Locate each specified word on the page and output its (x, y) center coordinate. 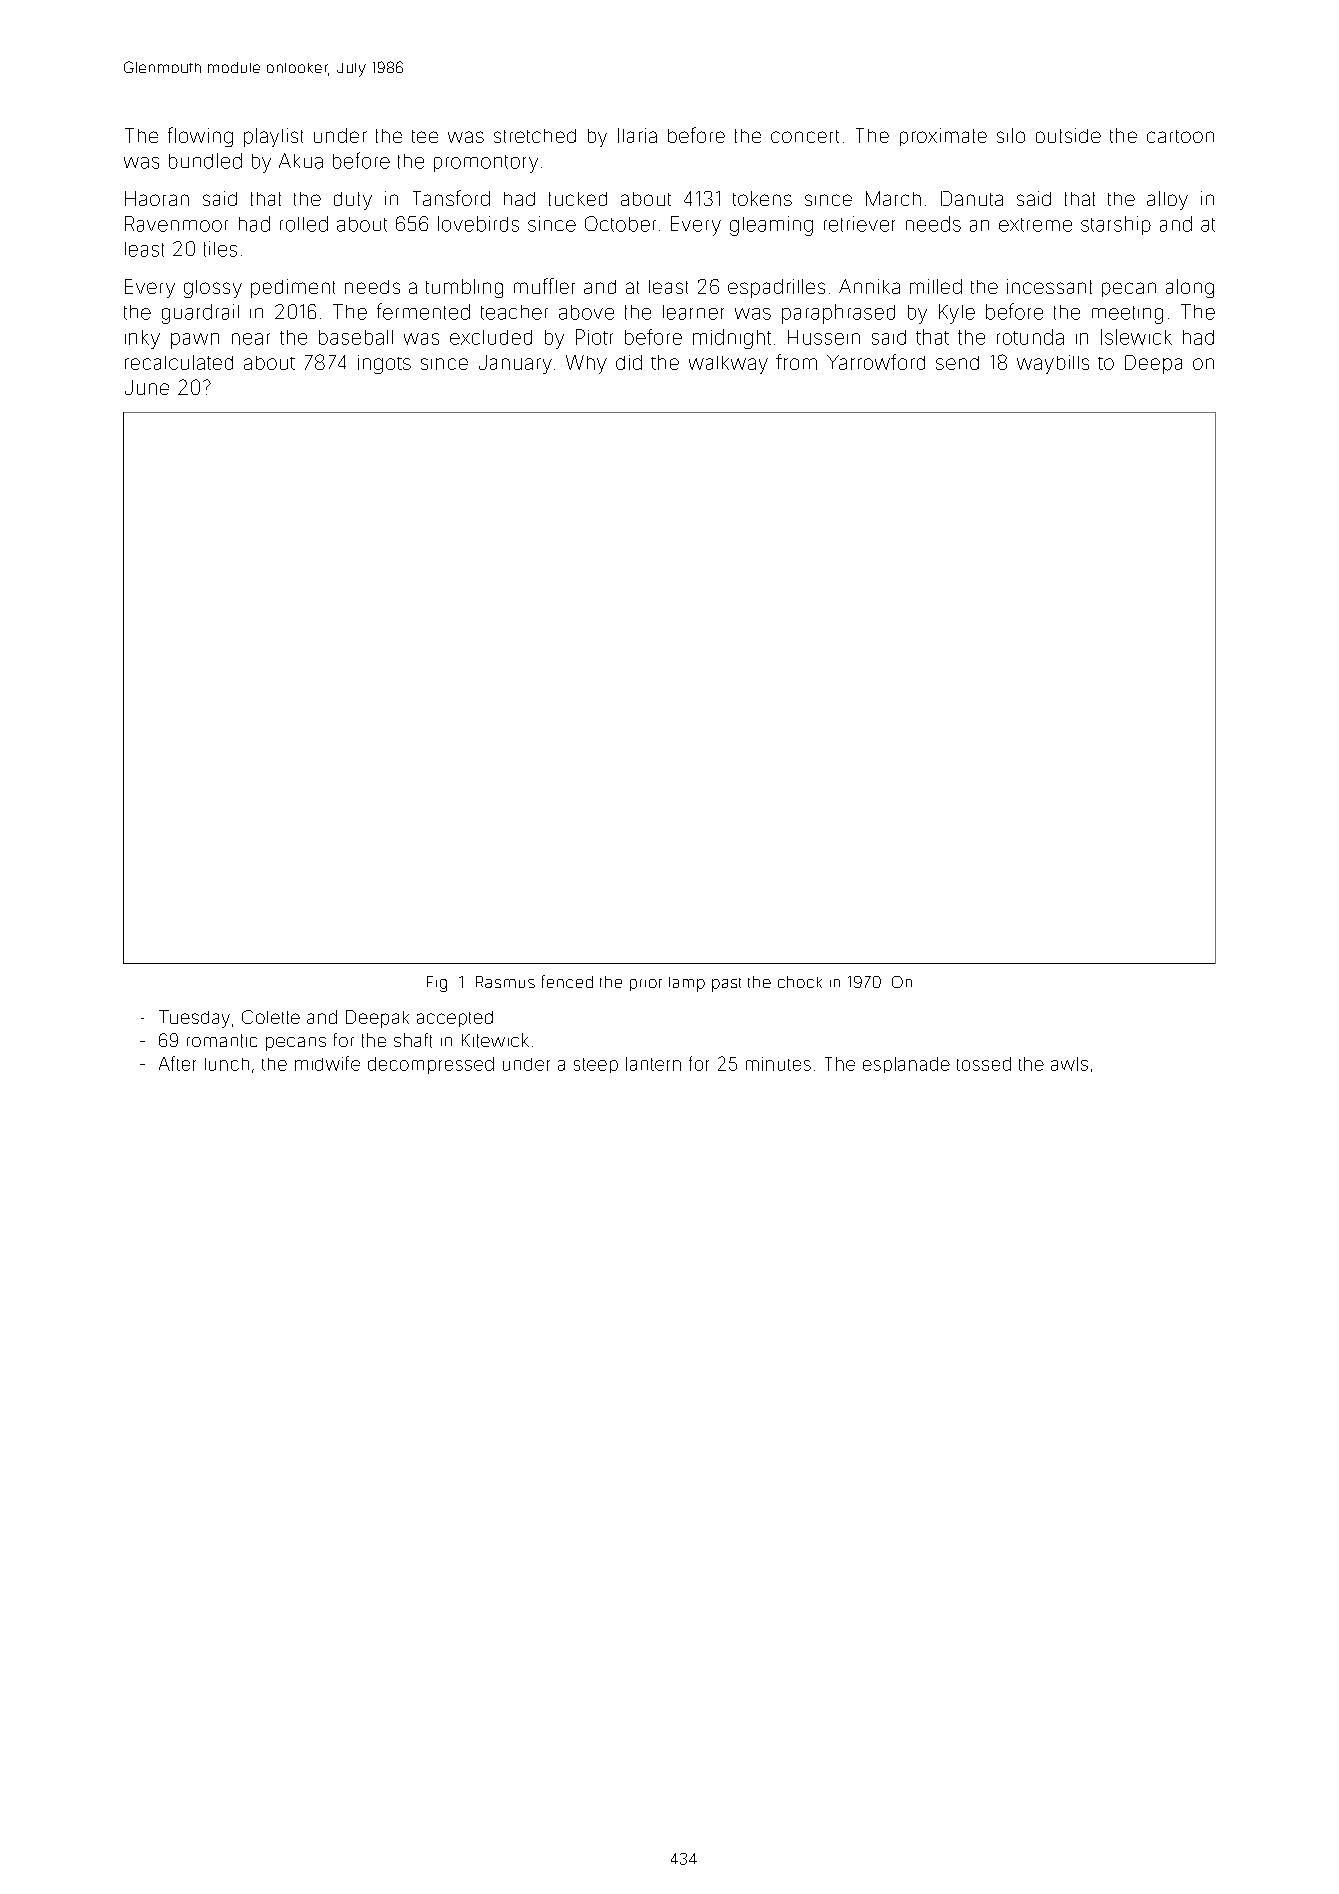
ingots (384, 364)
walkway (728, 365)
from (796, 362)
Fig (437, 984)
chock (800, 982)
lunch (227, 1064)
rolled (304, 224)
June (147, 387)
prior (646, 985)
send (957, 363)
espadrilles (776, 288)
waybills (1053, 364)
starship (1116, 225)
